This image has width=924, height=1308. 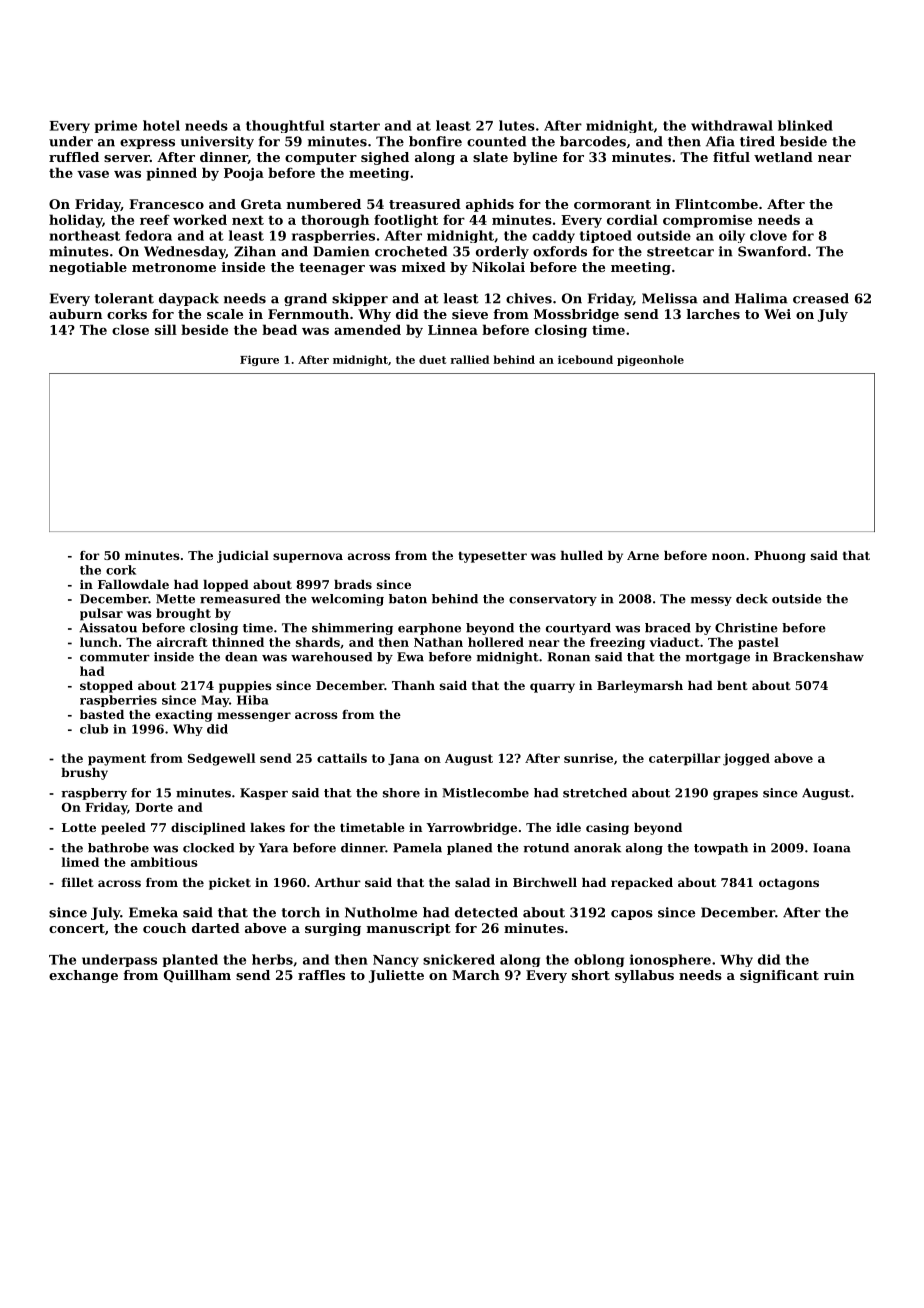 I want to click on lutes, so click(x=517, y=125).
